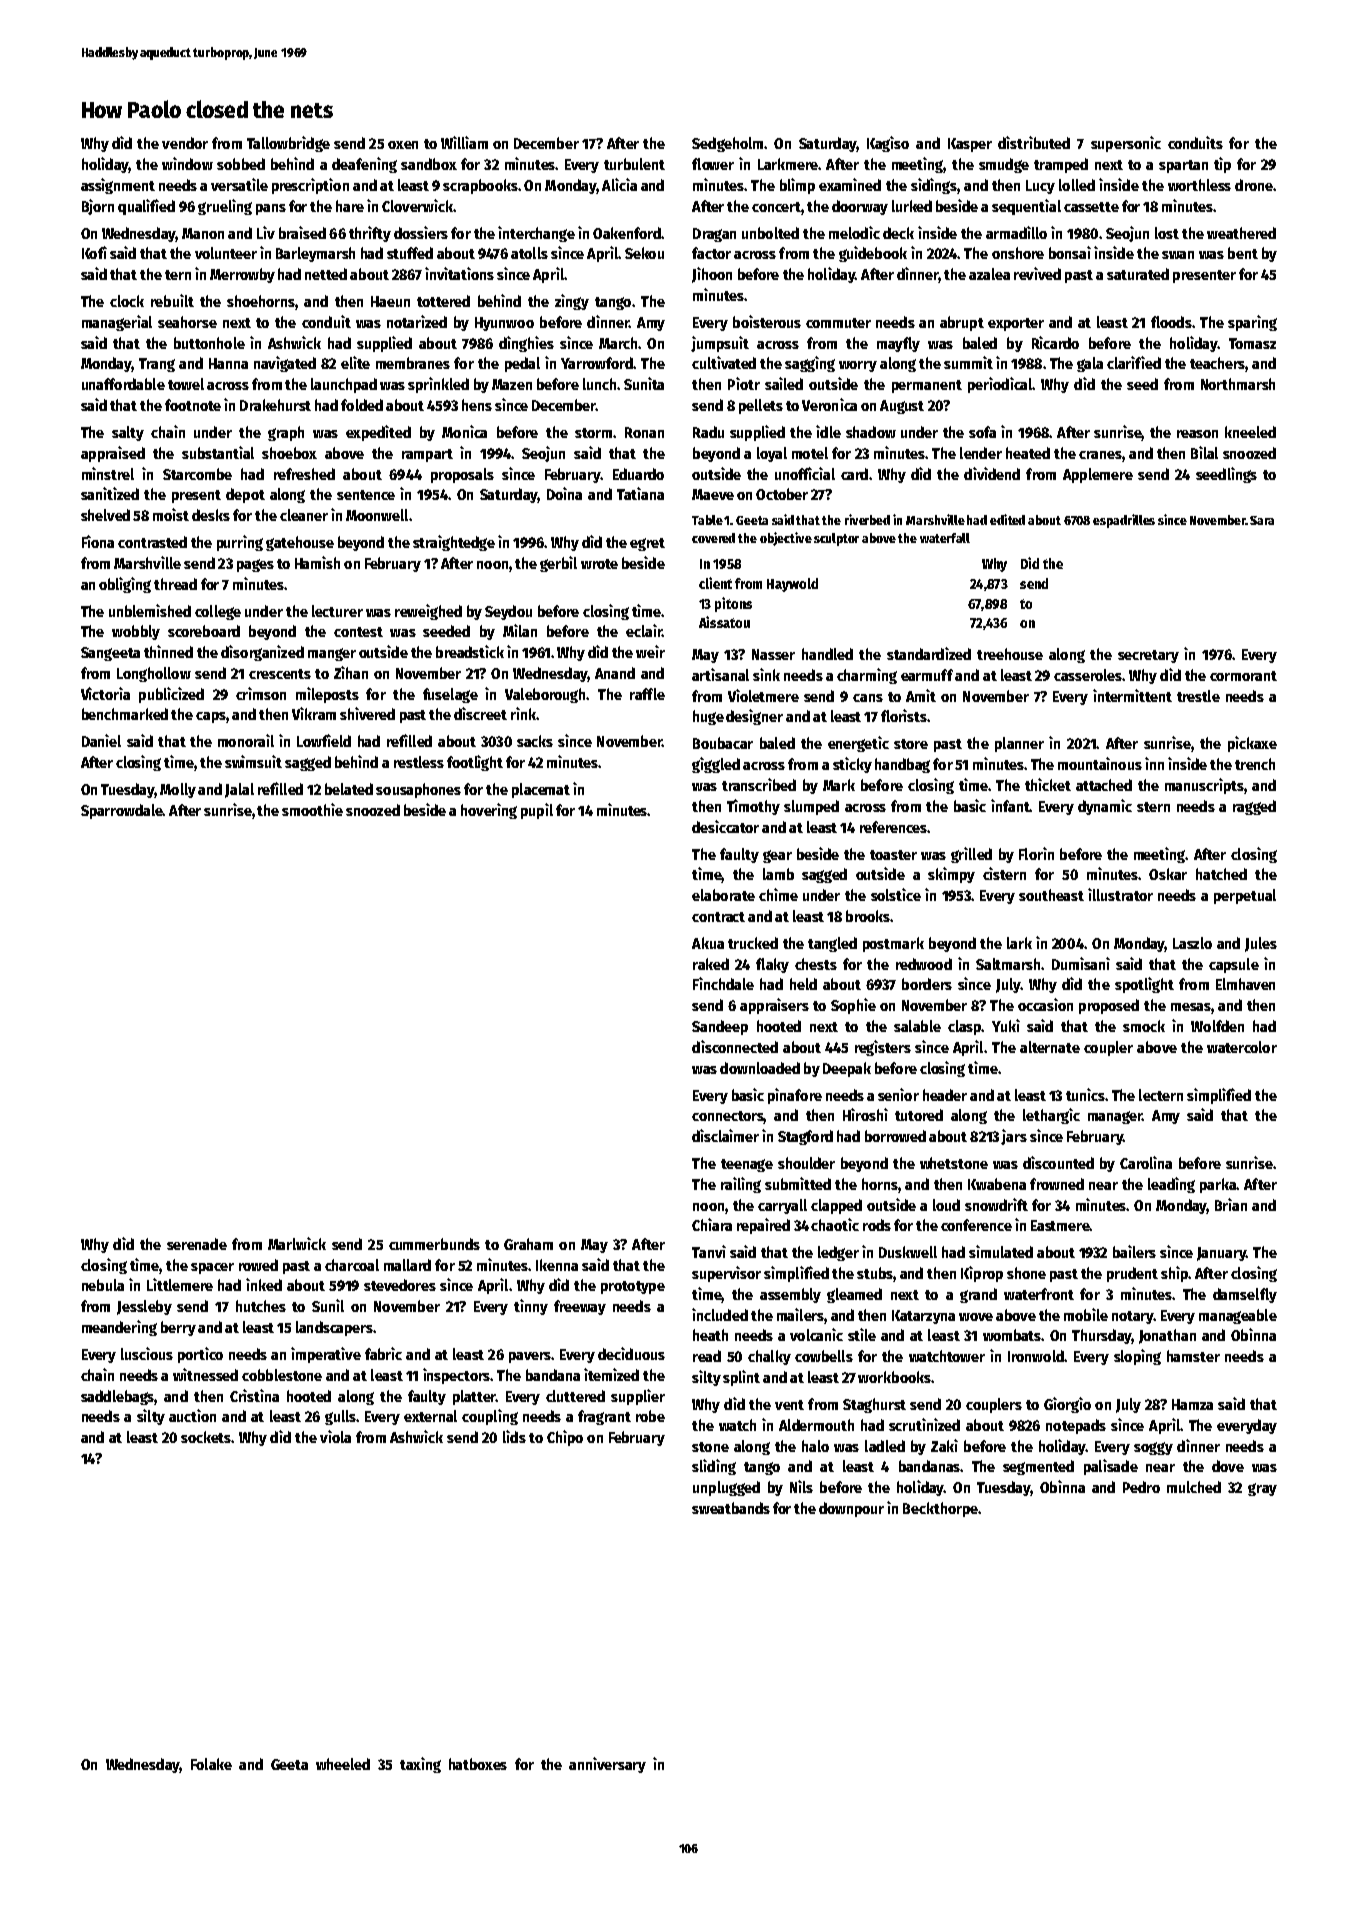 The image size is (1357, 1919). What do you see at coordinates (1019, 744) in the page?
I see `planner` at bounding box center [1019, 744].
